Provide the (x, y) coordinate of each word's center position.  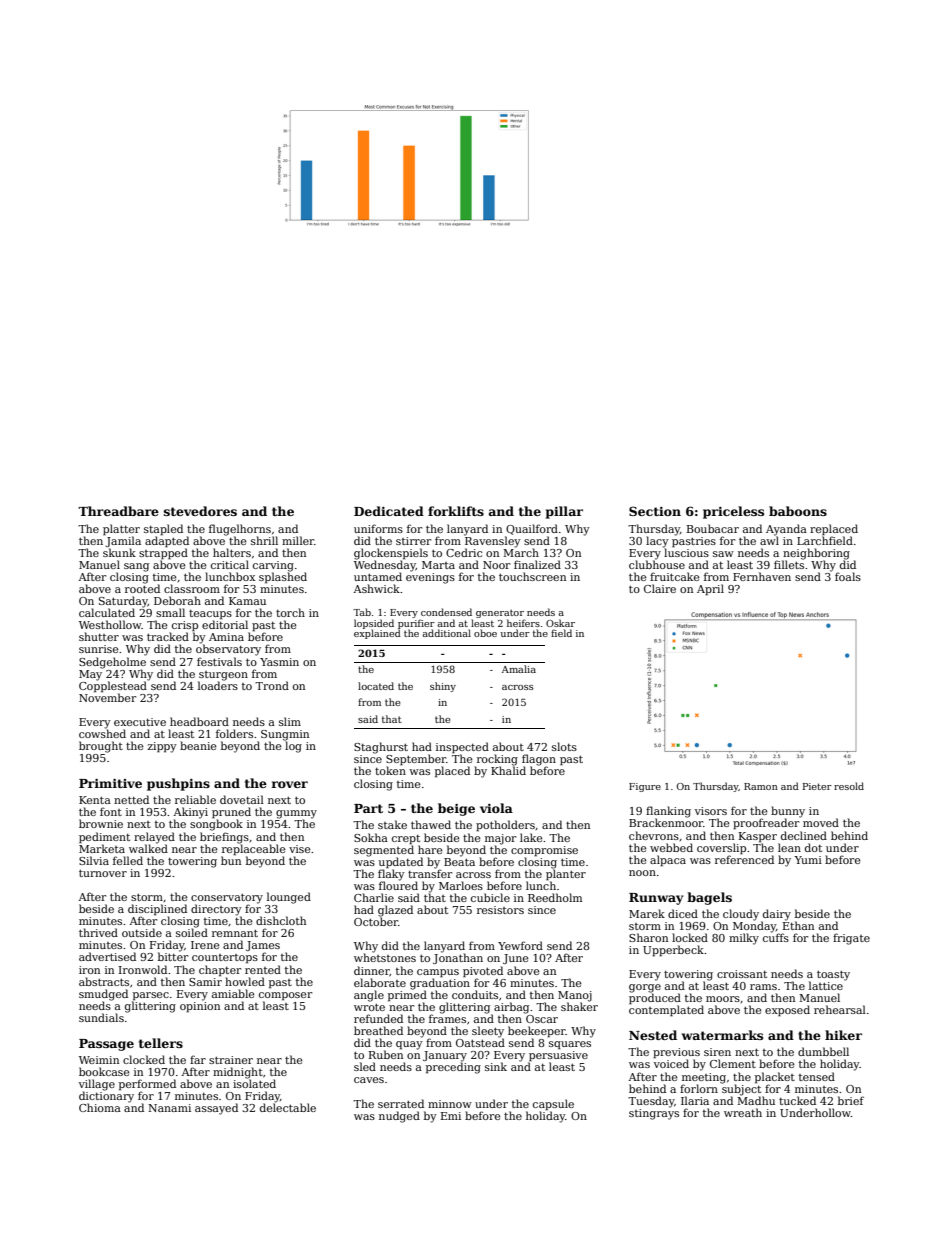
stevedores (200, 511)
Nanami (169, 1108)
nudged (399, 1117)
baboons (798, 511)
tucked (797, 1100)
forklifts (456, 511)
